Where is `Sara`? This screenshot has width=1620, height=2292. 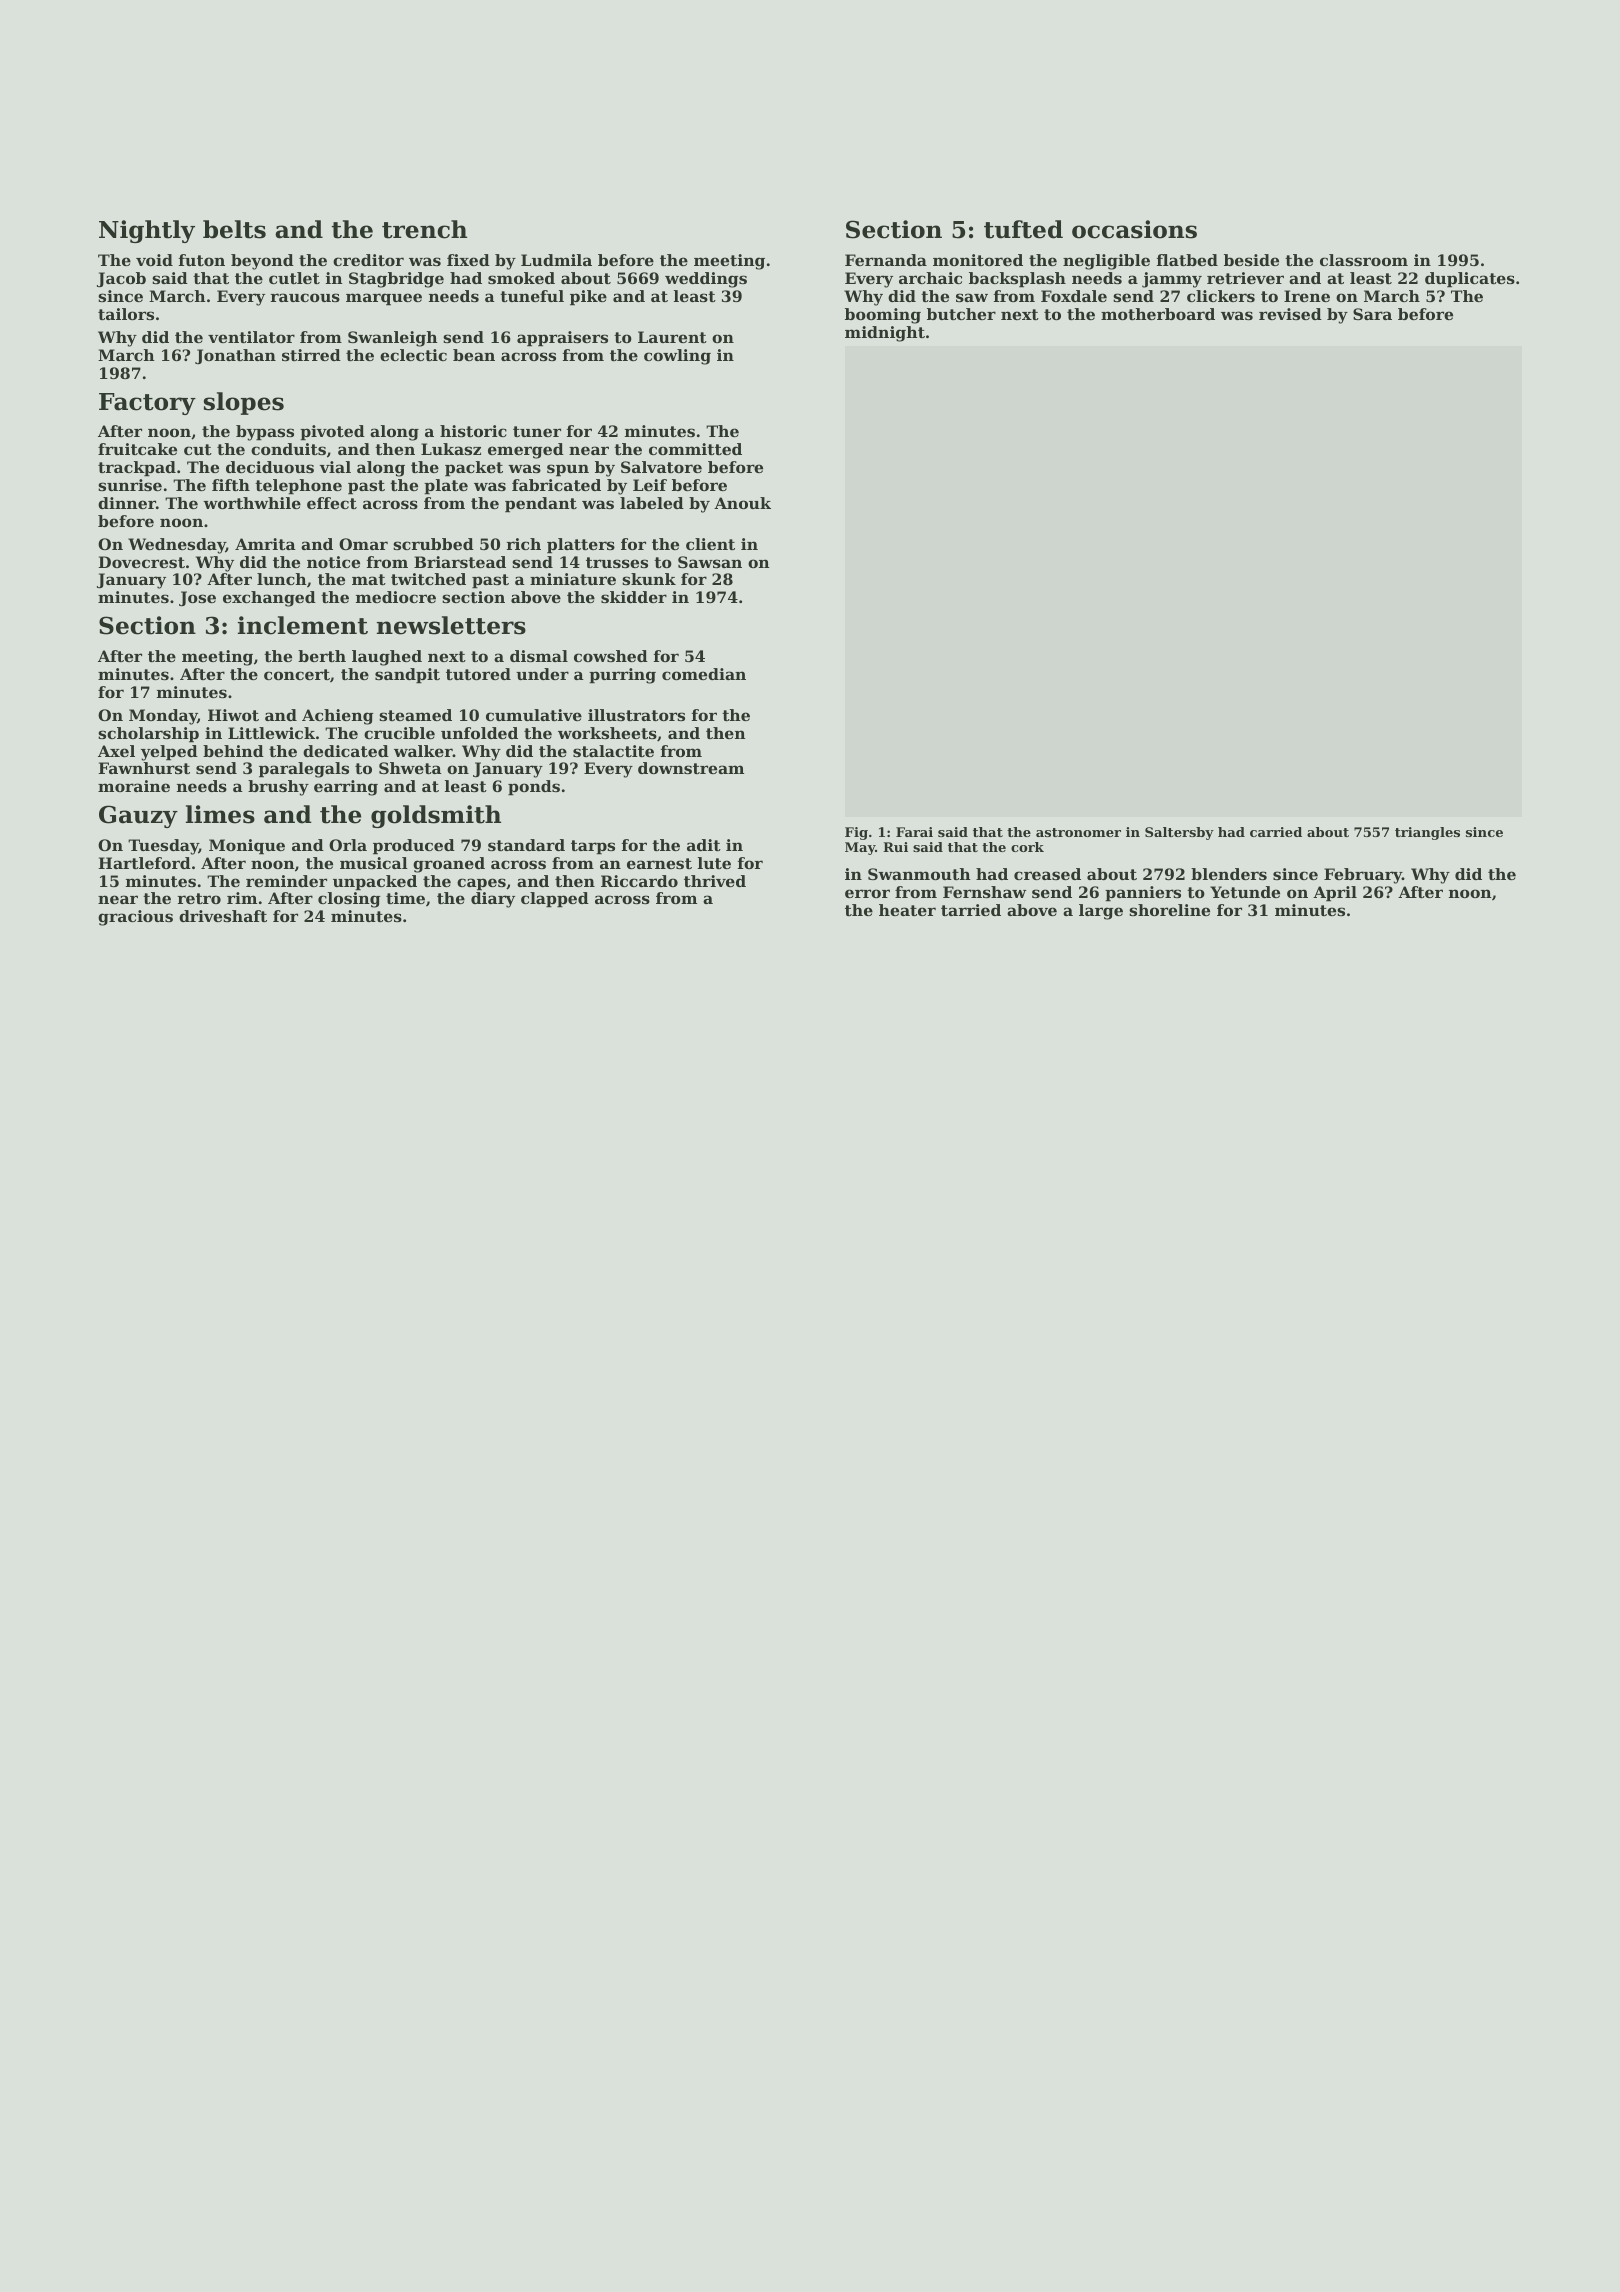 Sara is located at coordinates (1372, 314).
